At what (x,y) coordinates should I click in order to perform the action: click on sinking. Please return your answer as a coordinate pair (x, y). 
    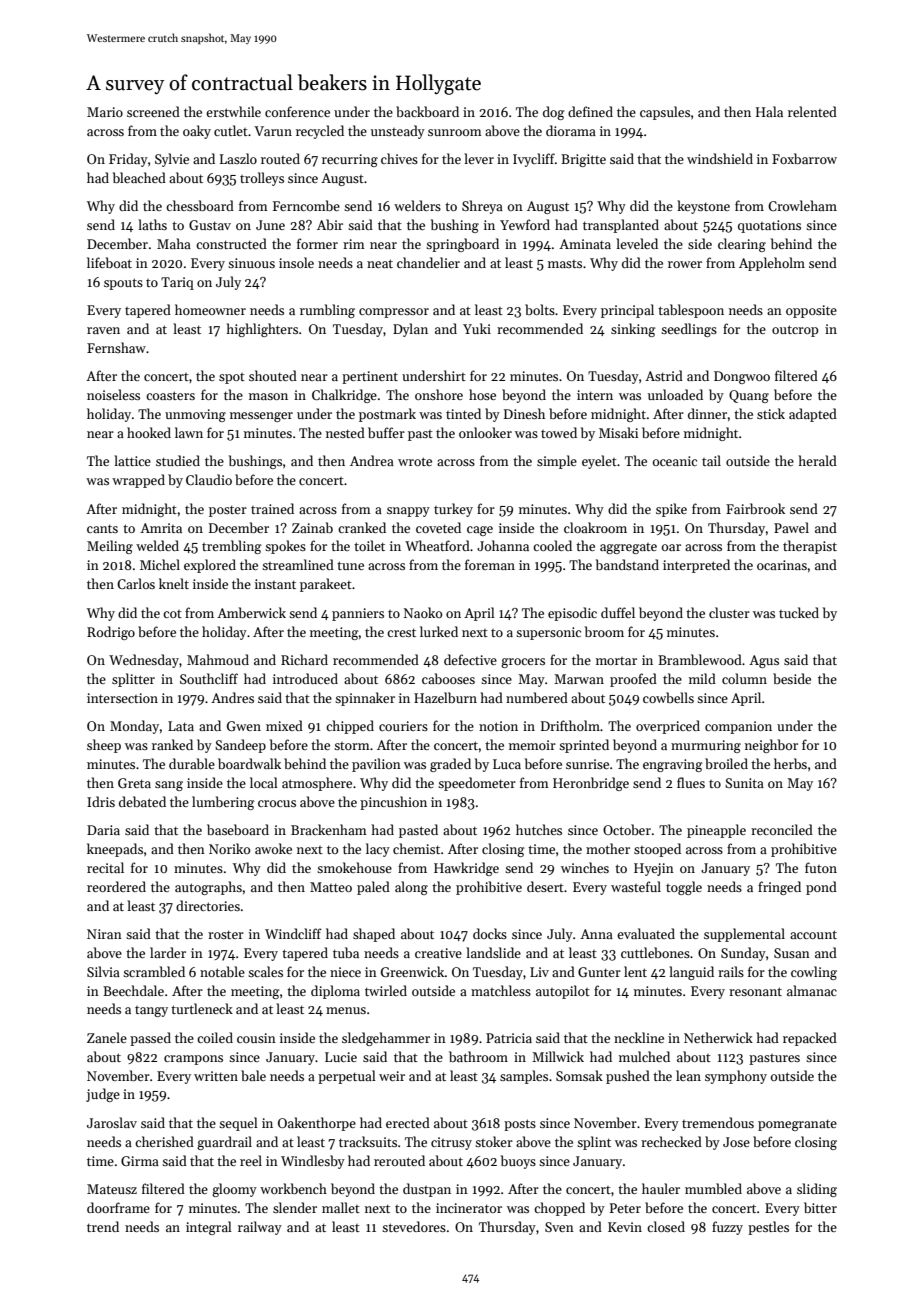
    Looking at the image, I should click on (633, 330).
